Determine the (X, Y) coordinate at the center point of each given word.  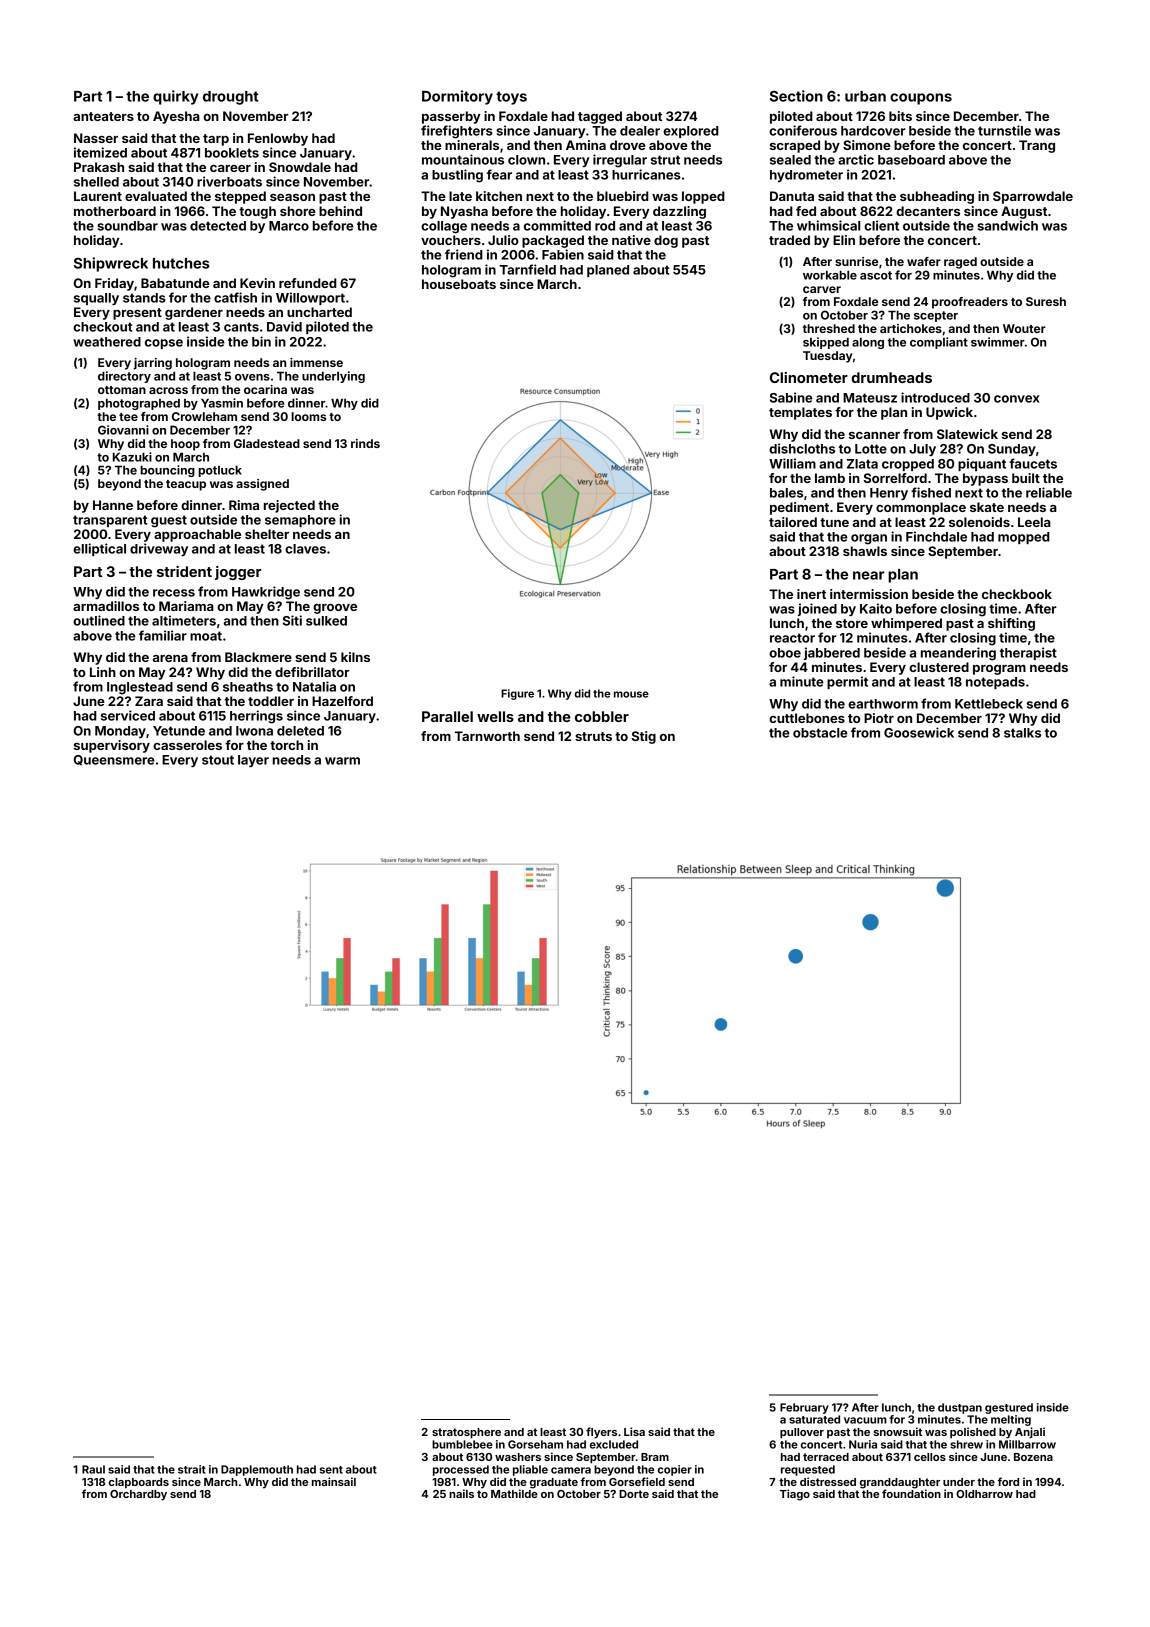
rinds (365, 443)
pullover (802, 1433)
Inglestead (140, 688)
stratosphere (466, 1433)
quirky (175, 97)
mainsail (334, 1481)
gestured (1009, 1408)
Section (796, 96)
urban (865, 96)
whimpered (906, 624)
